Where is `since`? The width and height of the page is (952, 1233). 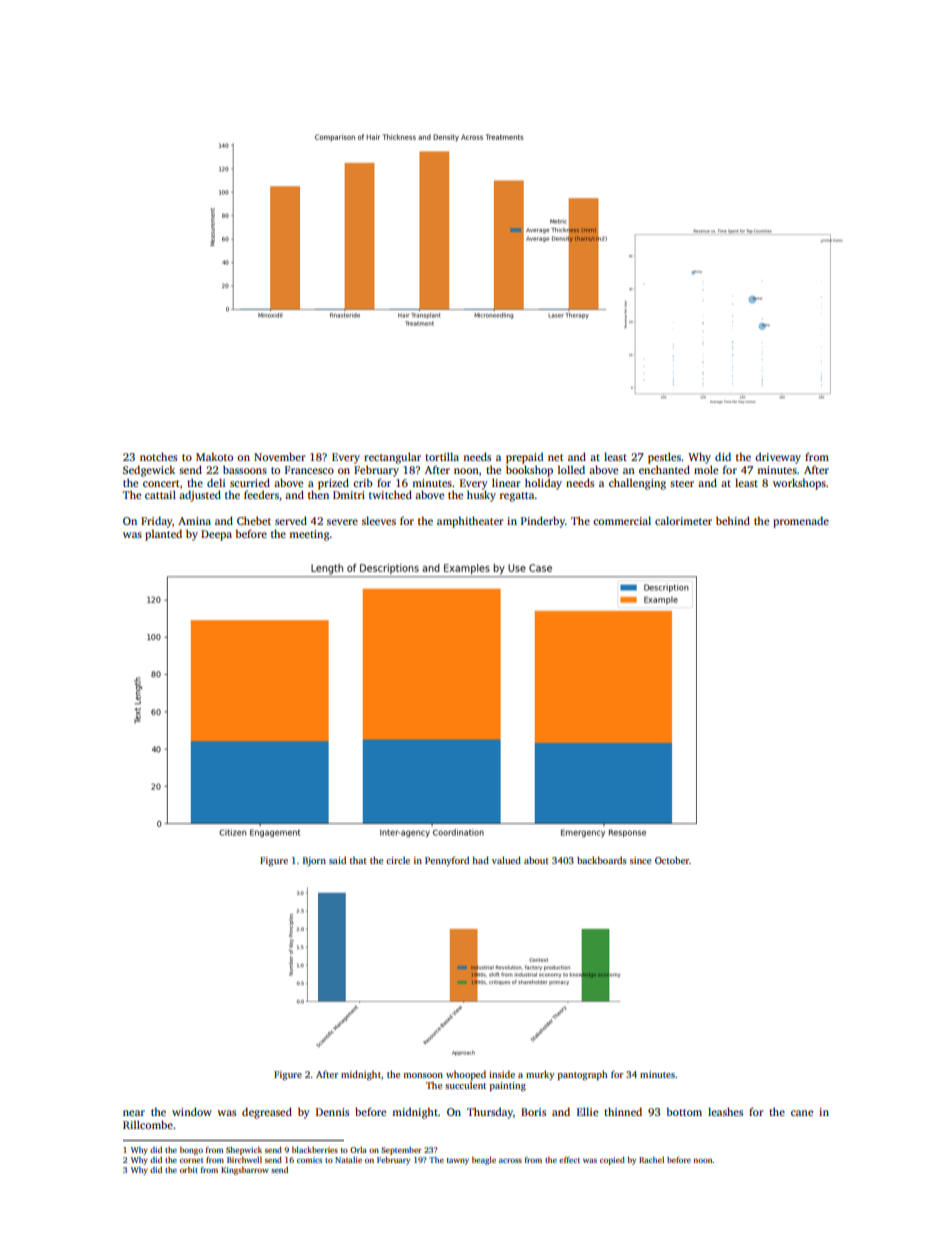 since is located at coordinates (640, 860).
